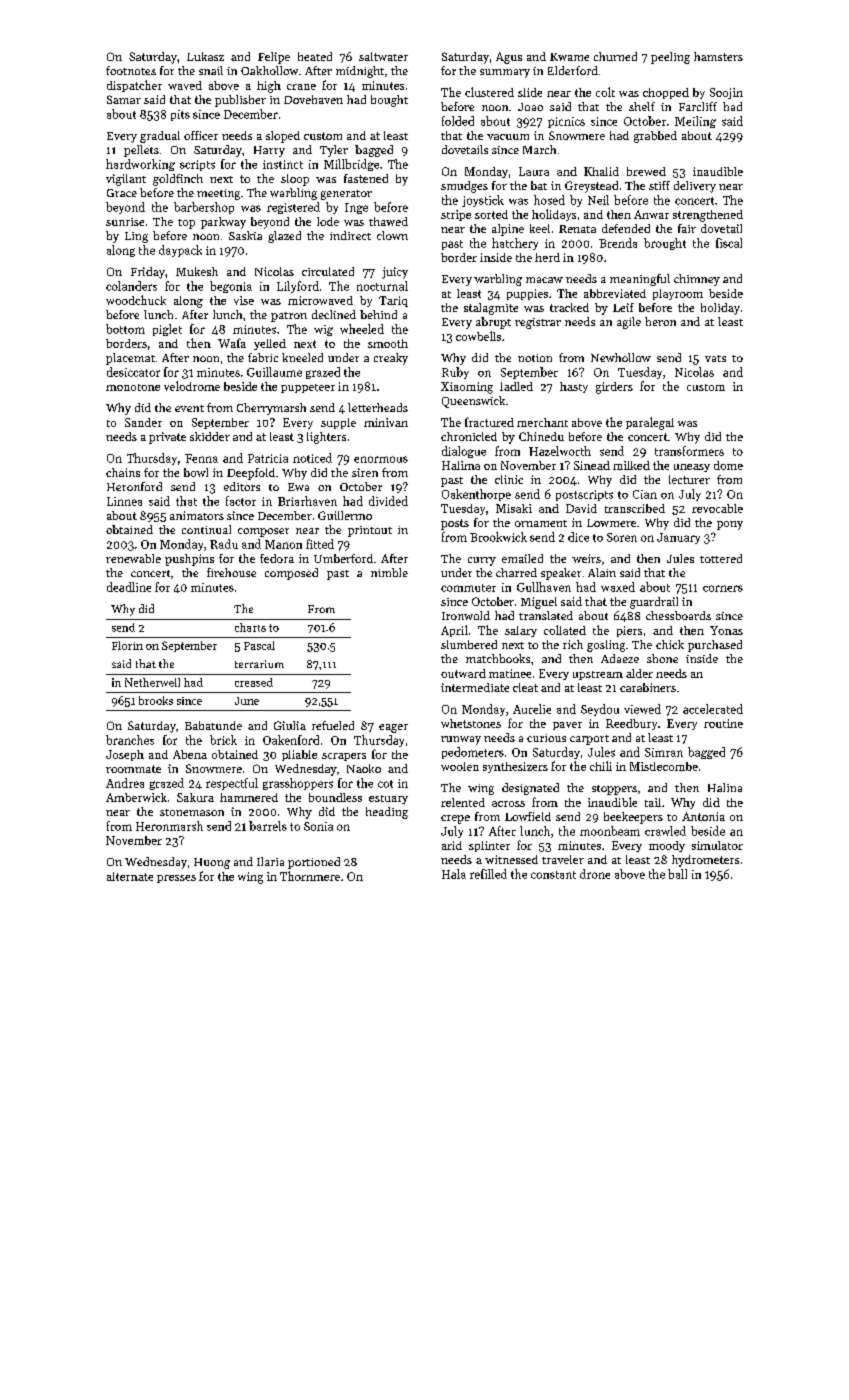 This screenshot has height=1400, width=849. What do you see at coordinates (595, 874) in the screenshot?
I see `drone` at bounding box center [595, 874].
